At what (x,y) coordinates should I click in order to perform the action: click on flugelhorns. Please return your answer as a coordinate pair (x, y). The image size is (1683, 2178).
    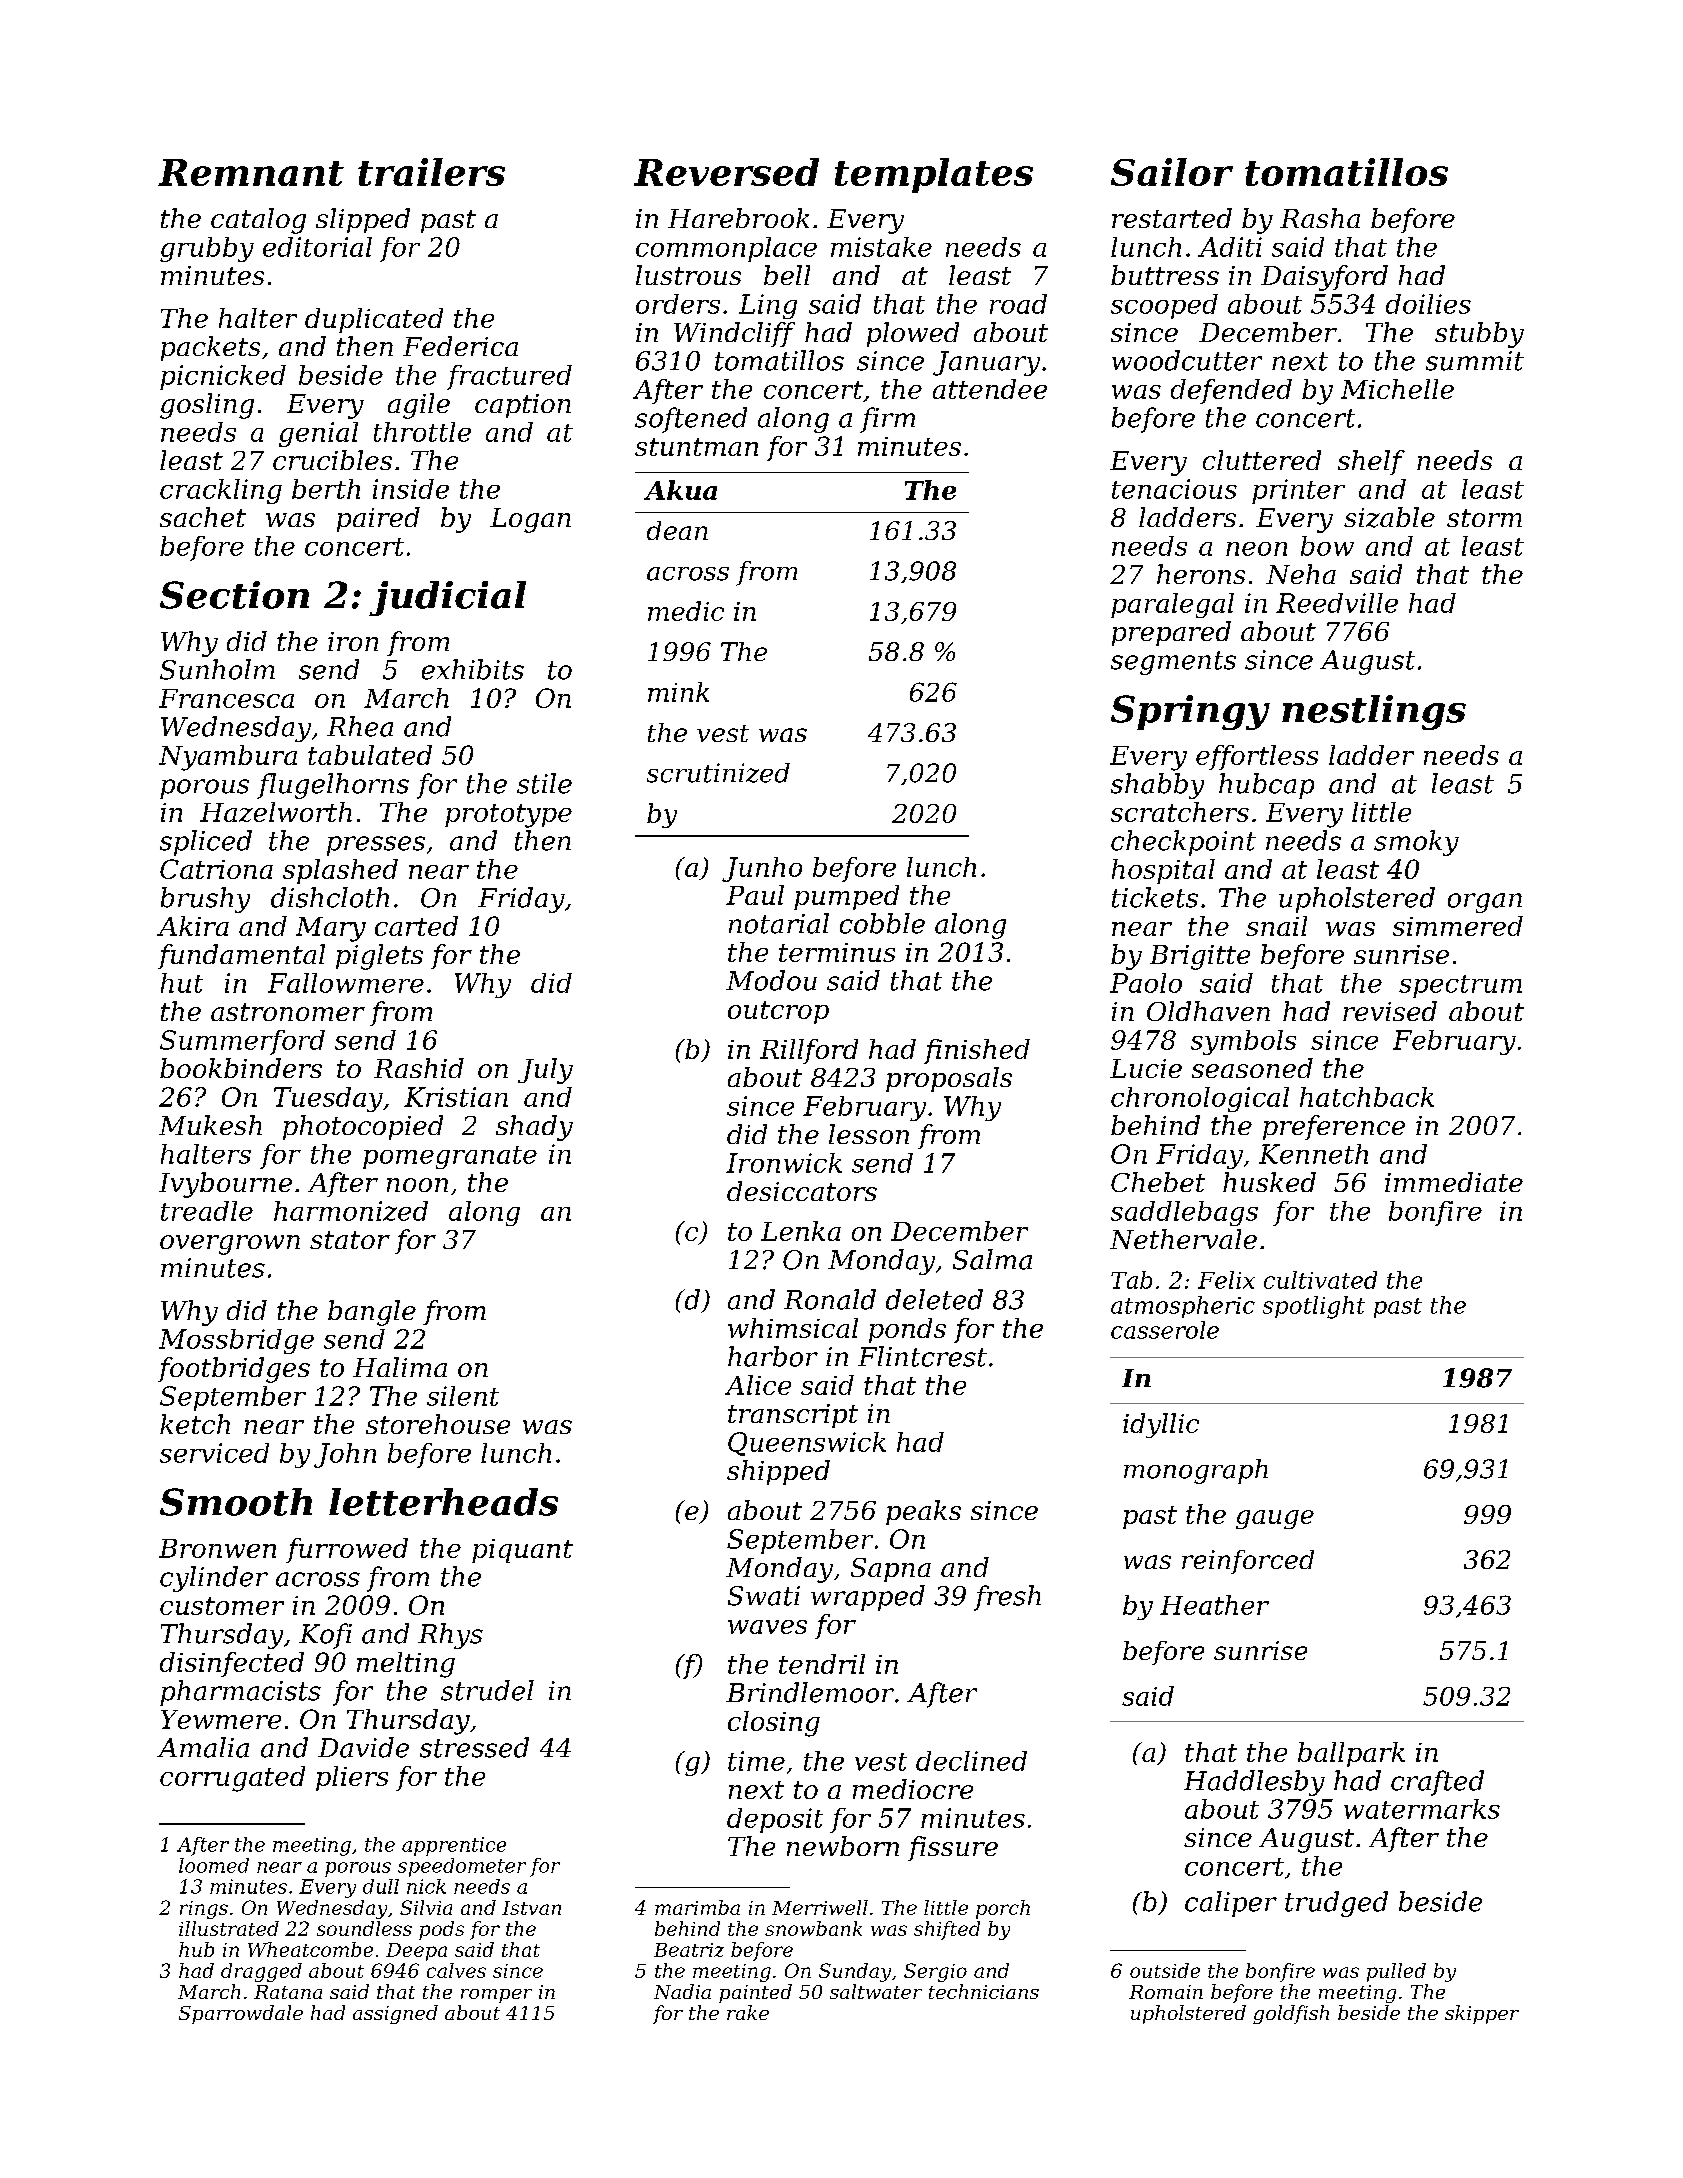
    Looking at the image, I should click on (333, 786).
